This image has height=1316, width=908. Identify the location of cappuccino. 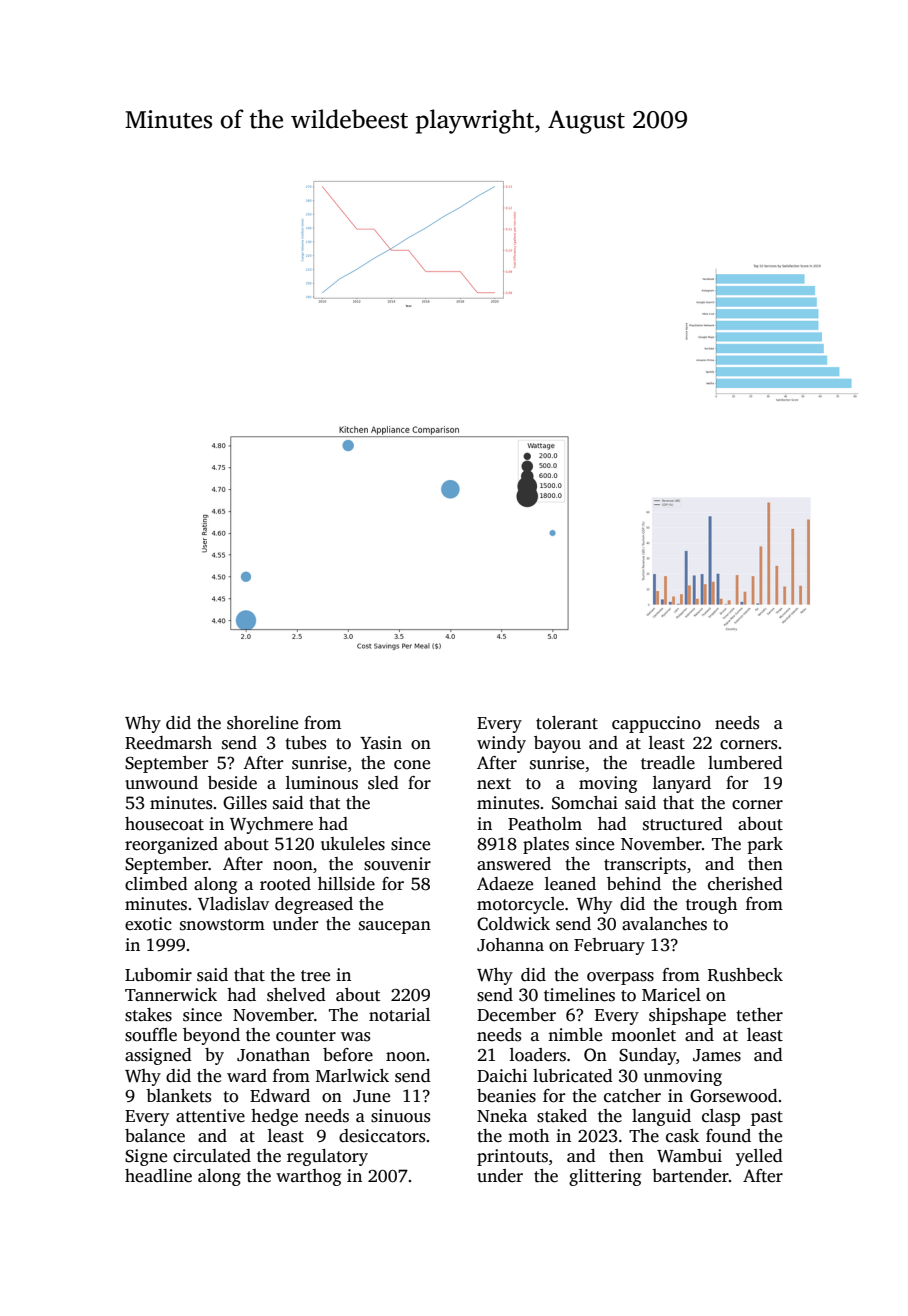
(656, 724).
